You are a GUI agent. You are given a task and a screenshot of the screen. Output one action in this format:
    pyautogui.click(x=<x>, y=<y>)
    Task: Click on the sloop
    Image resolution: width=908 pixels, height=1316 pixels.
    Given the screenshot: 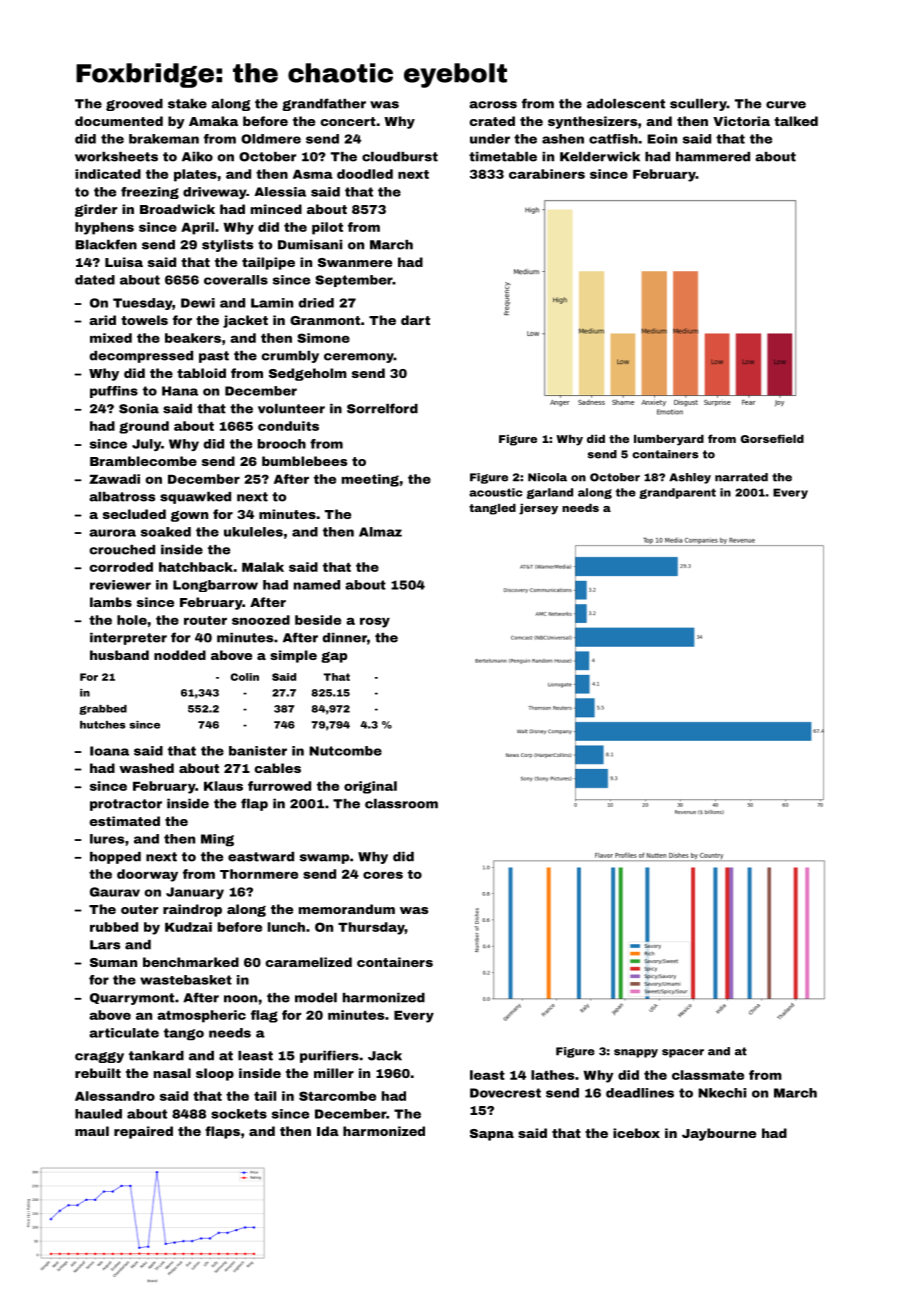 What is the action you would take?
    pyautogui.click(x=215, y=1074)
